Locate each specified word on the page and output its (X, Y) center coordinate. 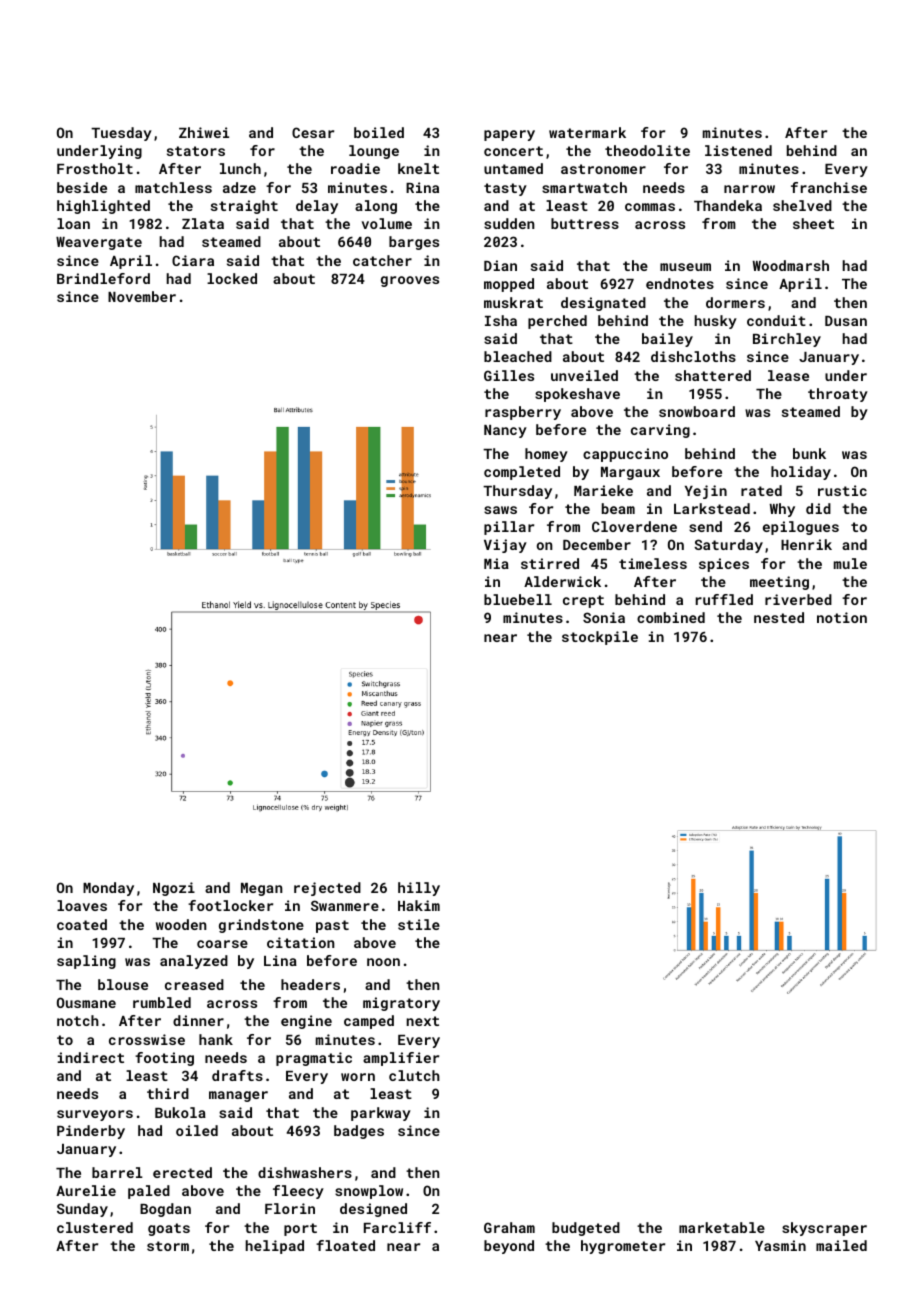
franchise (829, 187)
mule (850, 563)
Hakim (419, 905)
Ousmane (86, 1002)
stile (419, 924)
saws (500, 510)
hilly (419, 889)
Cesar (313, 132)
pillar (509, 528)
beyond (509, 1247)
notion (842, 617)
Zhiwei (204, 132)
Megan (261, 889)
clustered (95, 1227)
